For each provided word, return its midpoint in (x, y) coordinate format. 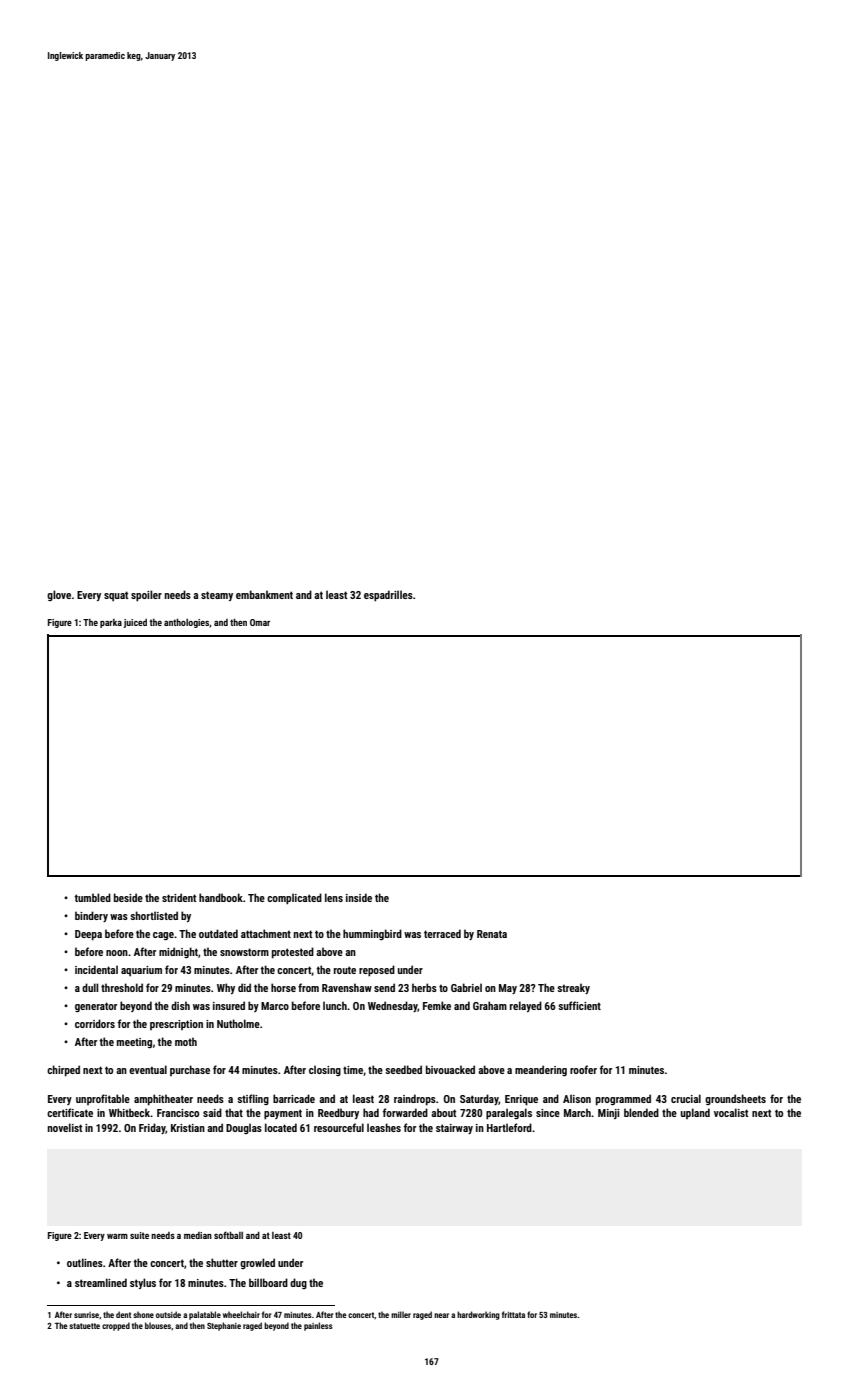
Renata (492, 934)
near (441, 1315)
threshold (122, 987)
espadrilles (388, 596)
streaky (573, 988)
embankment (264, 594)
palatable (205, 1315)
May (508, 989)
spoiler (146, 596)
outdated (218, 933)
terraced (442, 933)
